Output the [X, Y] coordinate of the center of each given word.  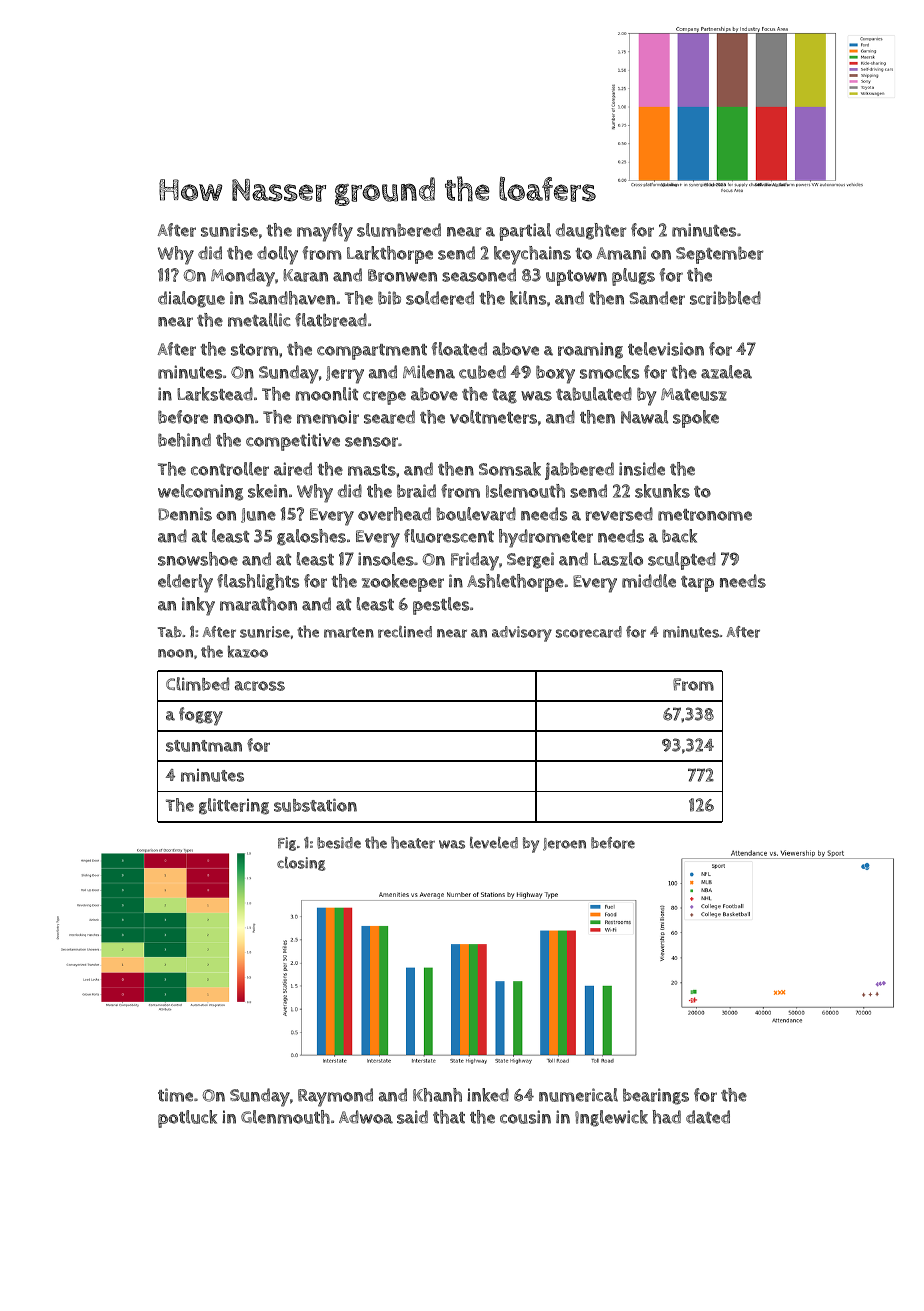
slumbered [399, 230]
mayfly [325, 232]
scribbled [725, 298]
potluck [187, 1119]
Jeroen [564, 844]
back [679, 536]
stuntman [204, 746]
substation [315, 805]
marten [349, 632]
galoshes [311, 537]
